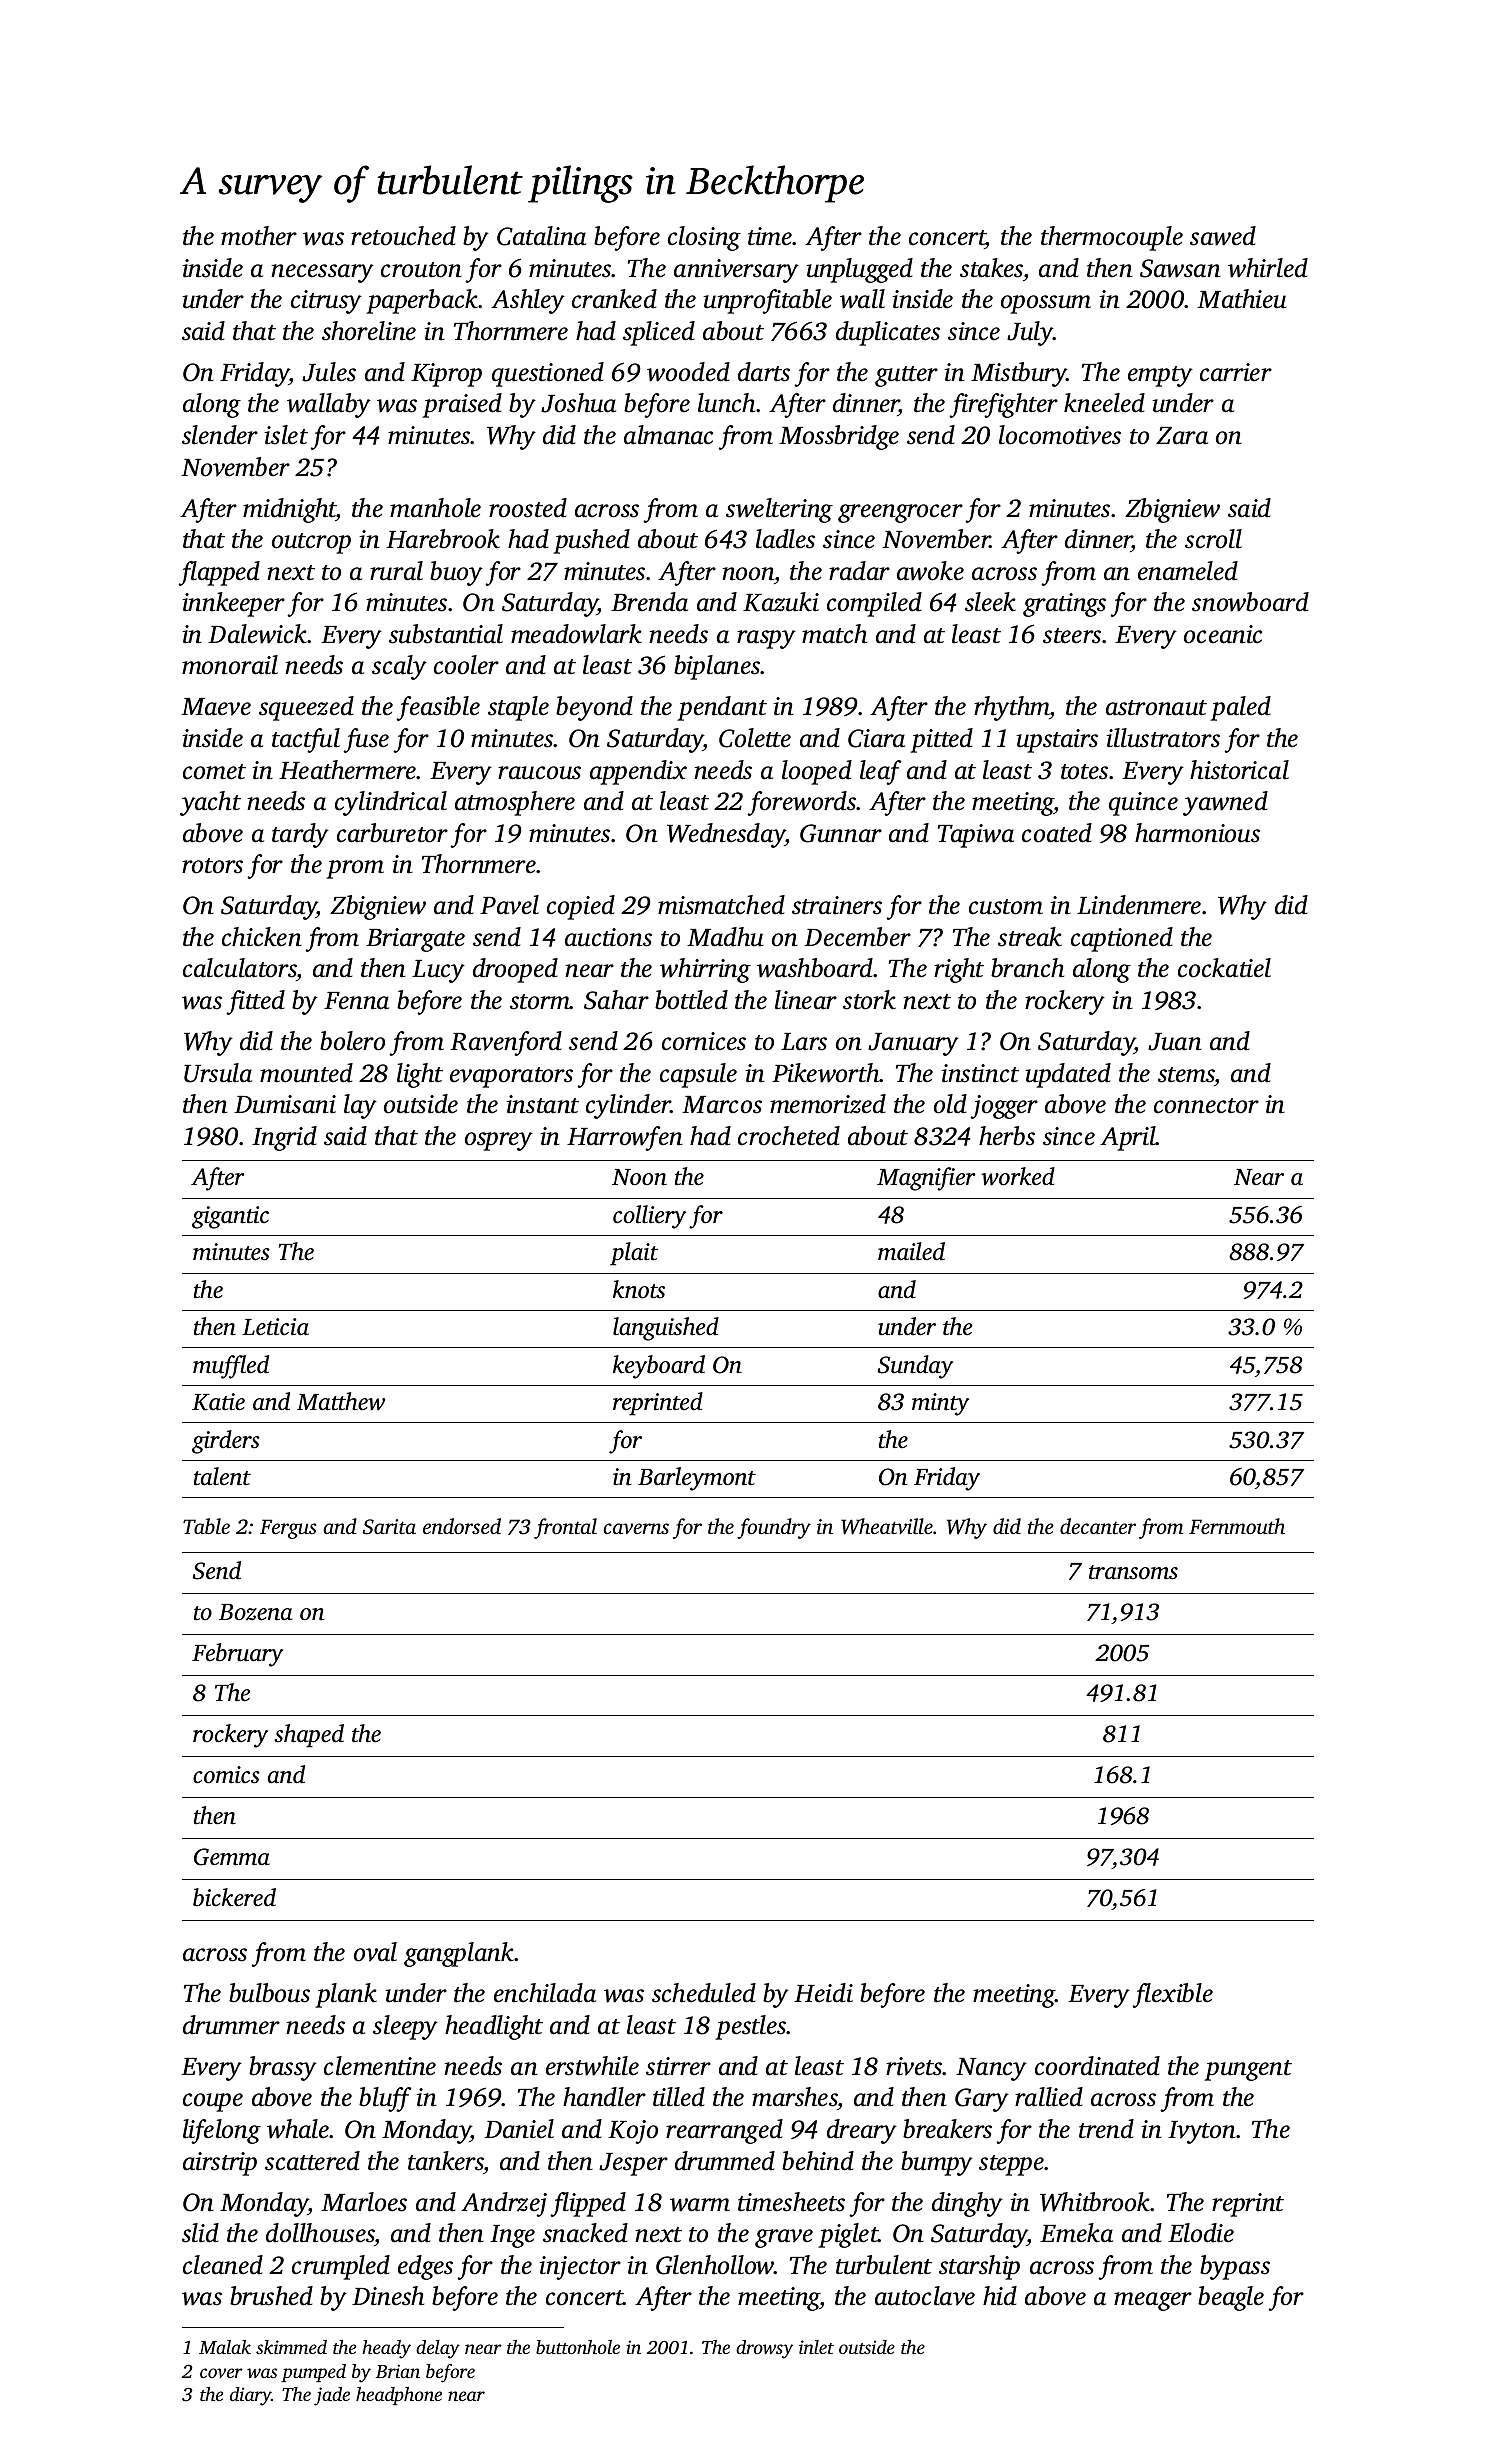 Image resolution: width=1496 pixels, height=2464 pixels. I want to click on comet, so click(214, 772).
